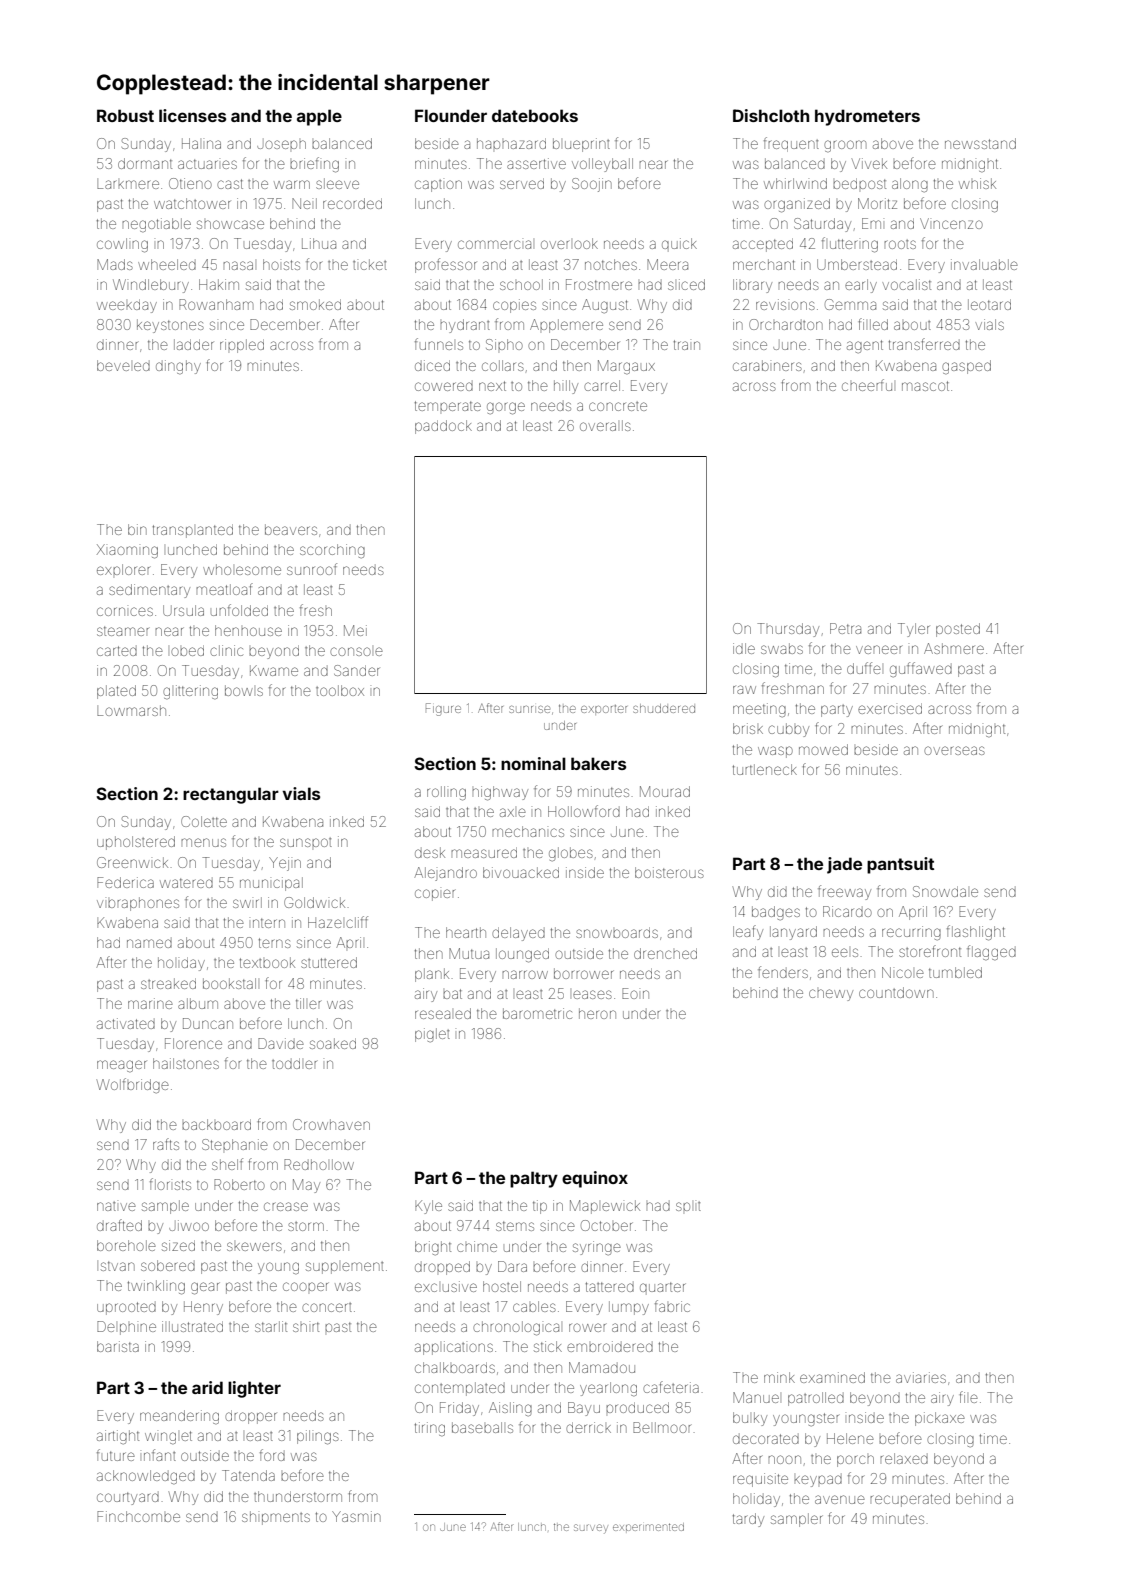 The height and width of the screenshot is (1585, 1121). I want to click on invaluable, so click(984, 264).
